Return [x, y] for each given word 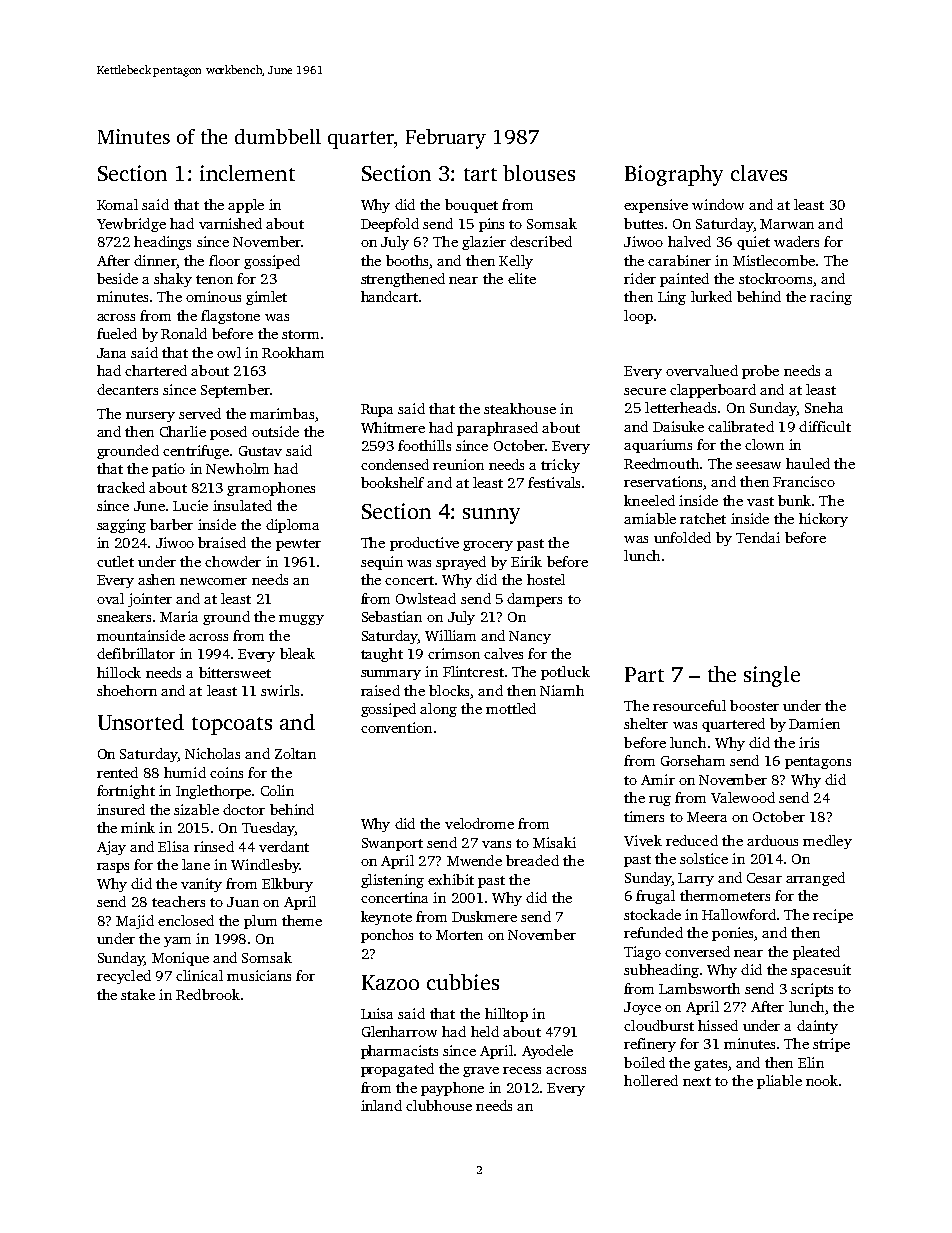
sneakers [124, 616]
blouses [539, 173]
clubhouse [439, 1105]
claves [759, 173]
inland [381, 1105]
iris [809, 742]
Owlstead [426, 598]
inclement [247, 173]
